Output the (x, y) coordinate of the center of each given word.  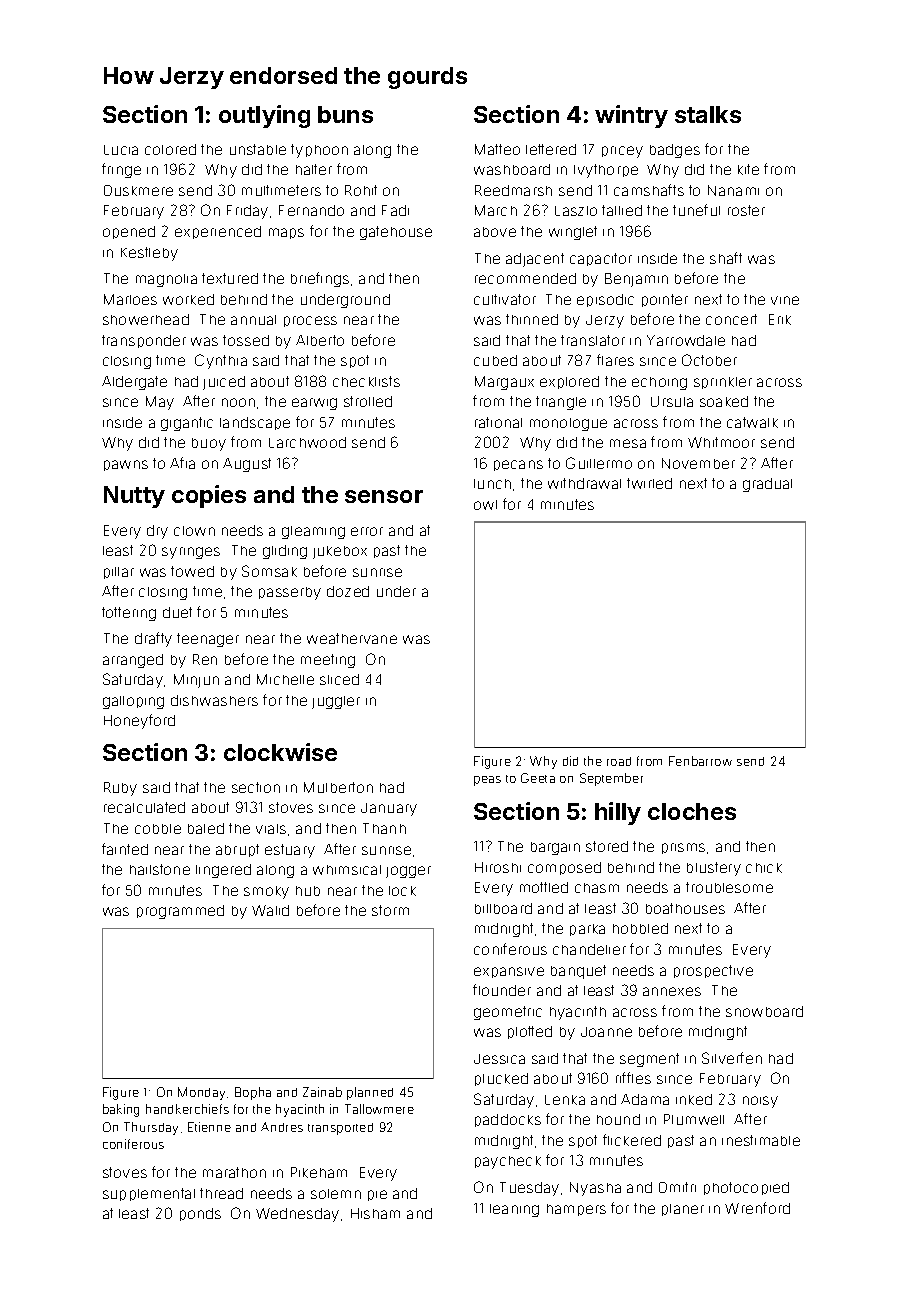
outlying (264, 116)
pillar (119, 573)
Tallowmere (379, 1109)
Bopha (253, 1093)
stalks (708, 114)
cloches (692, 811)
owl (485, 505)
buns (345, 114)
